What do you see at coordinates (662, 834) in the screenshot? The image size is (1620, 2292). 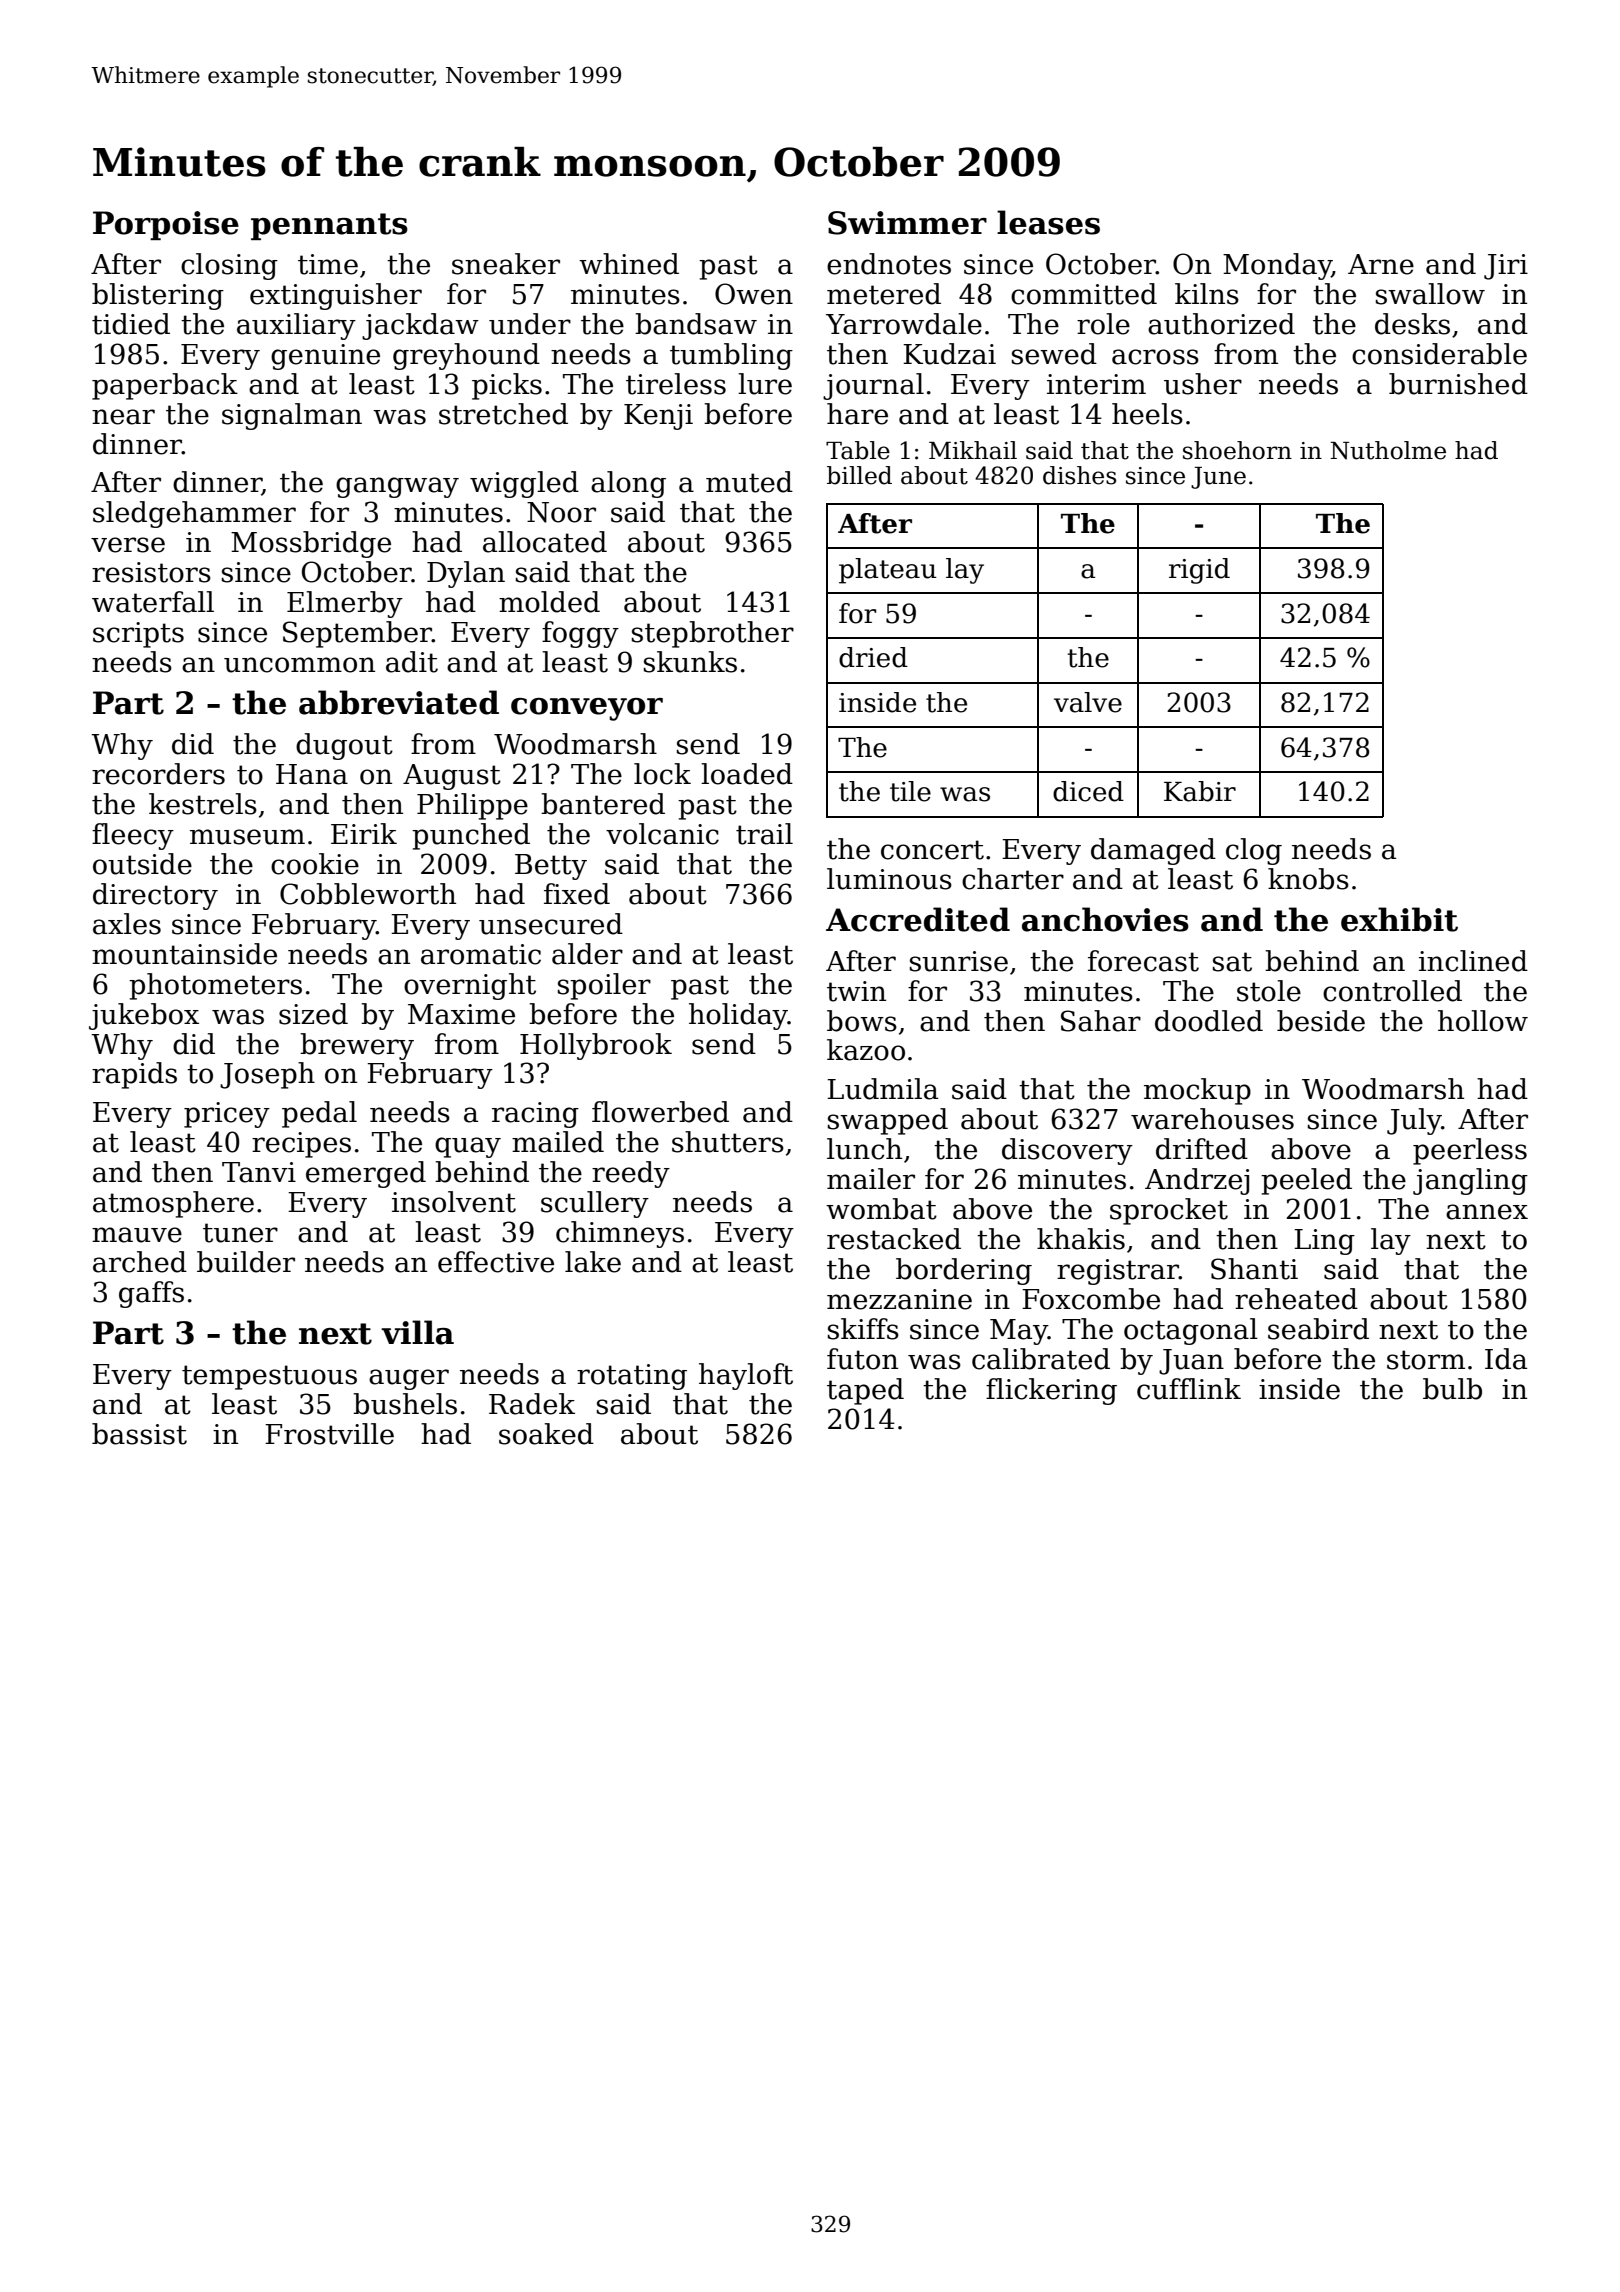 I see `volcanic` at bounding box center [662, 834].
